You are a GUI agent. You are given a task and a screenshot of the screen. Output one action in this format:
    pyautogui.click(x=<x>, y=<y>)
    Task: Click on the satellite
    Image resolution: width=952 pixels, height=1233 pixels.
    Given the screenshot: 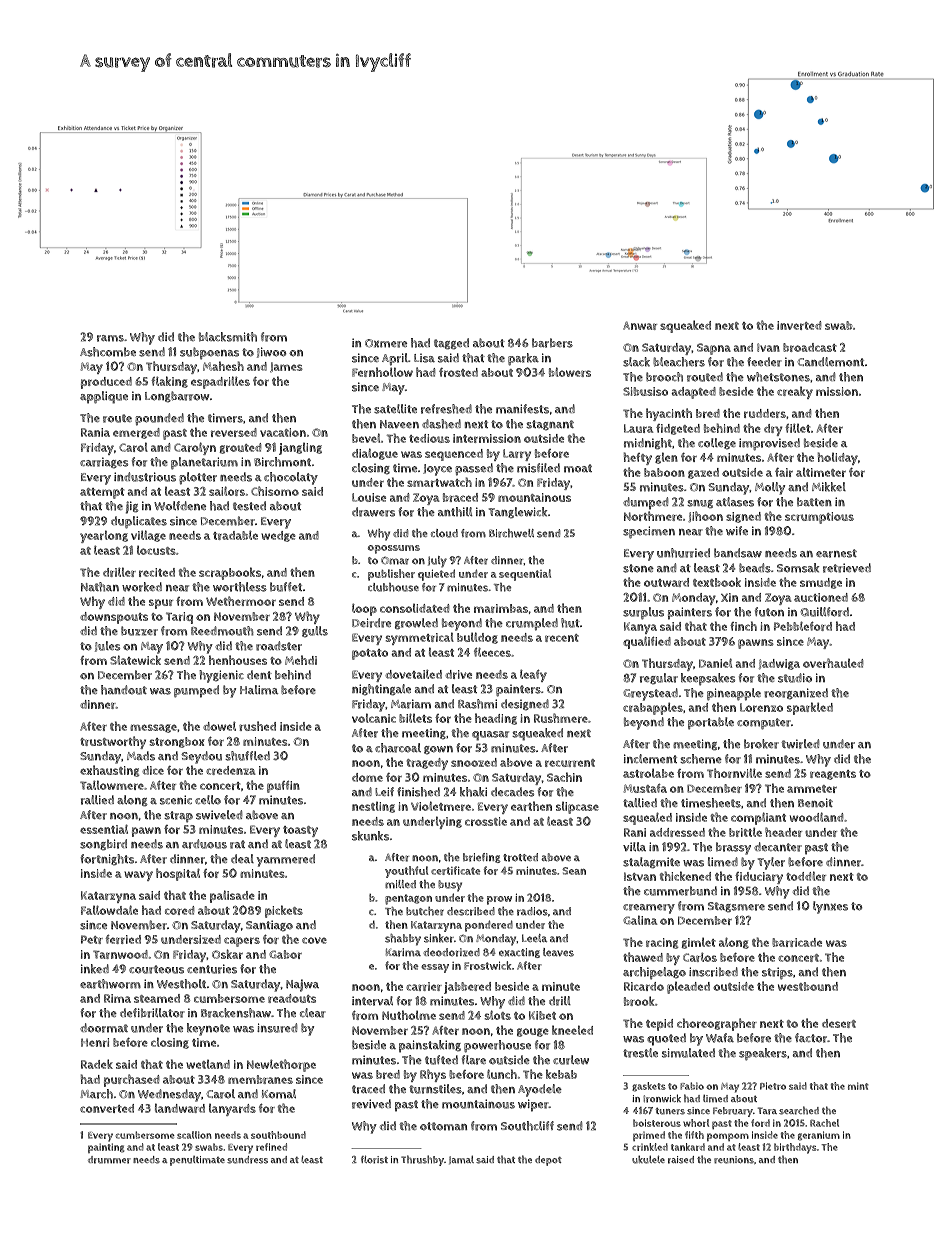 What is the action you would take?
    pyautogui.click(x=395, y=409)
